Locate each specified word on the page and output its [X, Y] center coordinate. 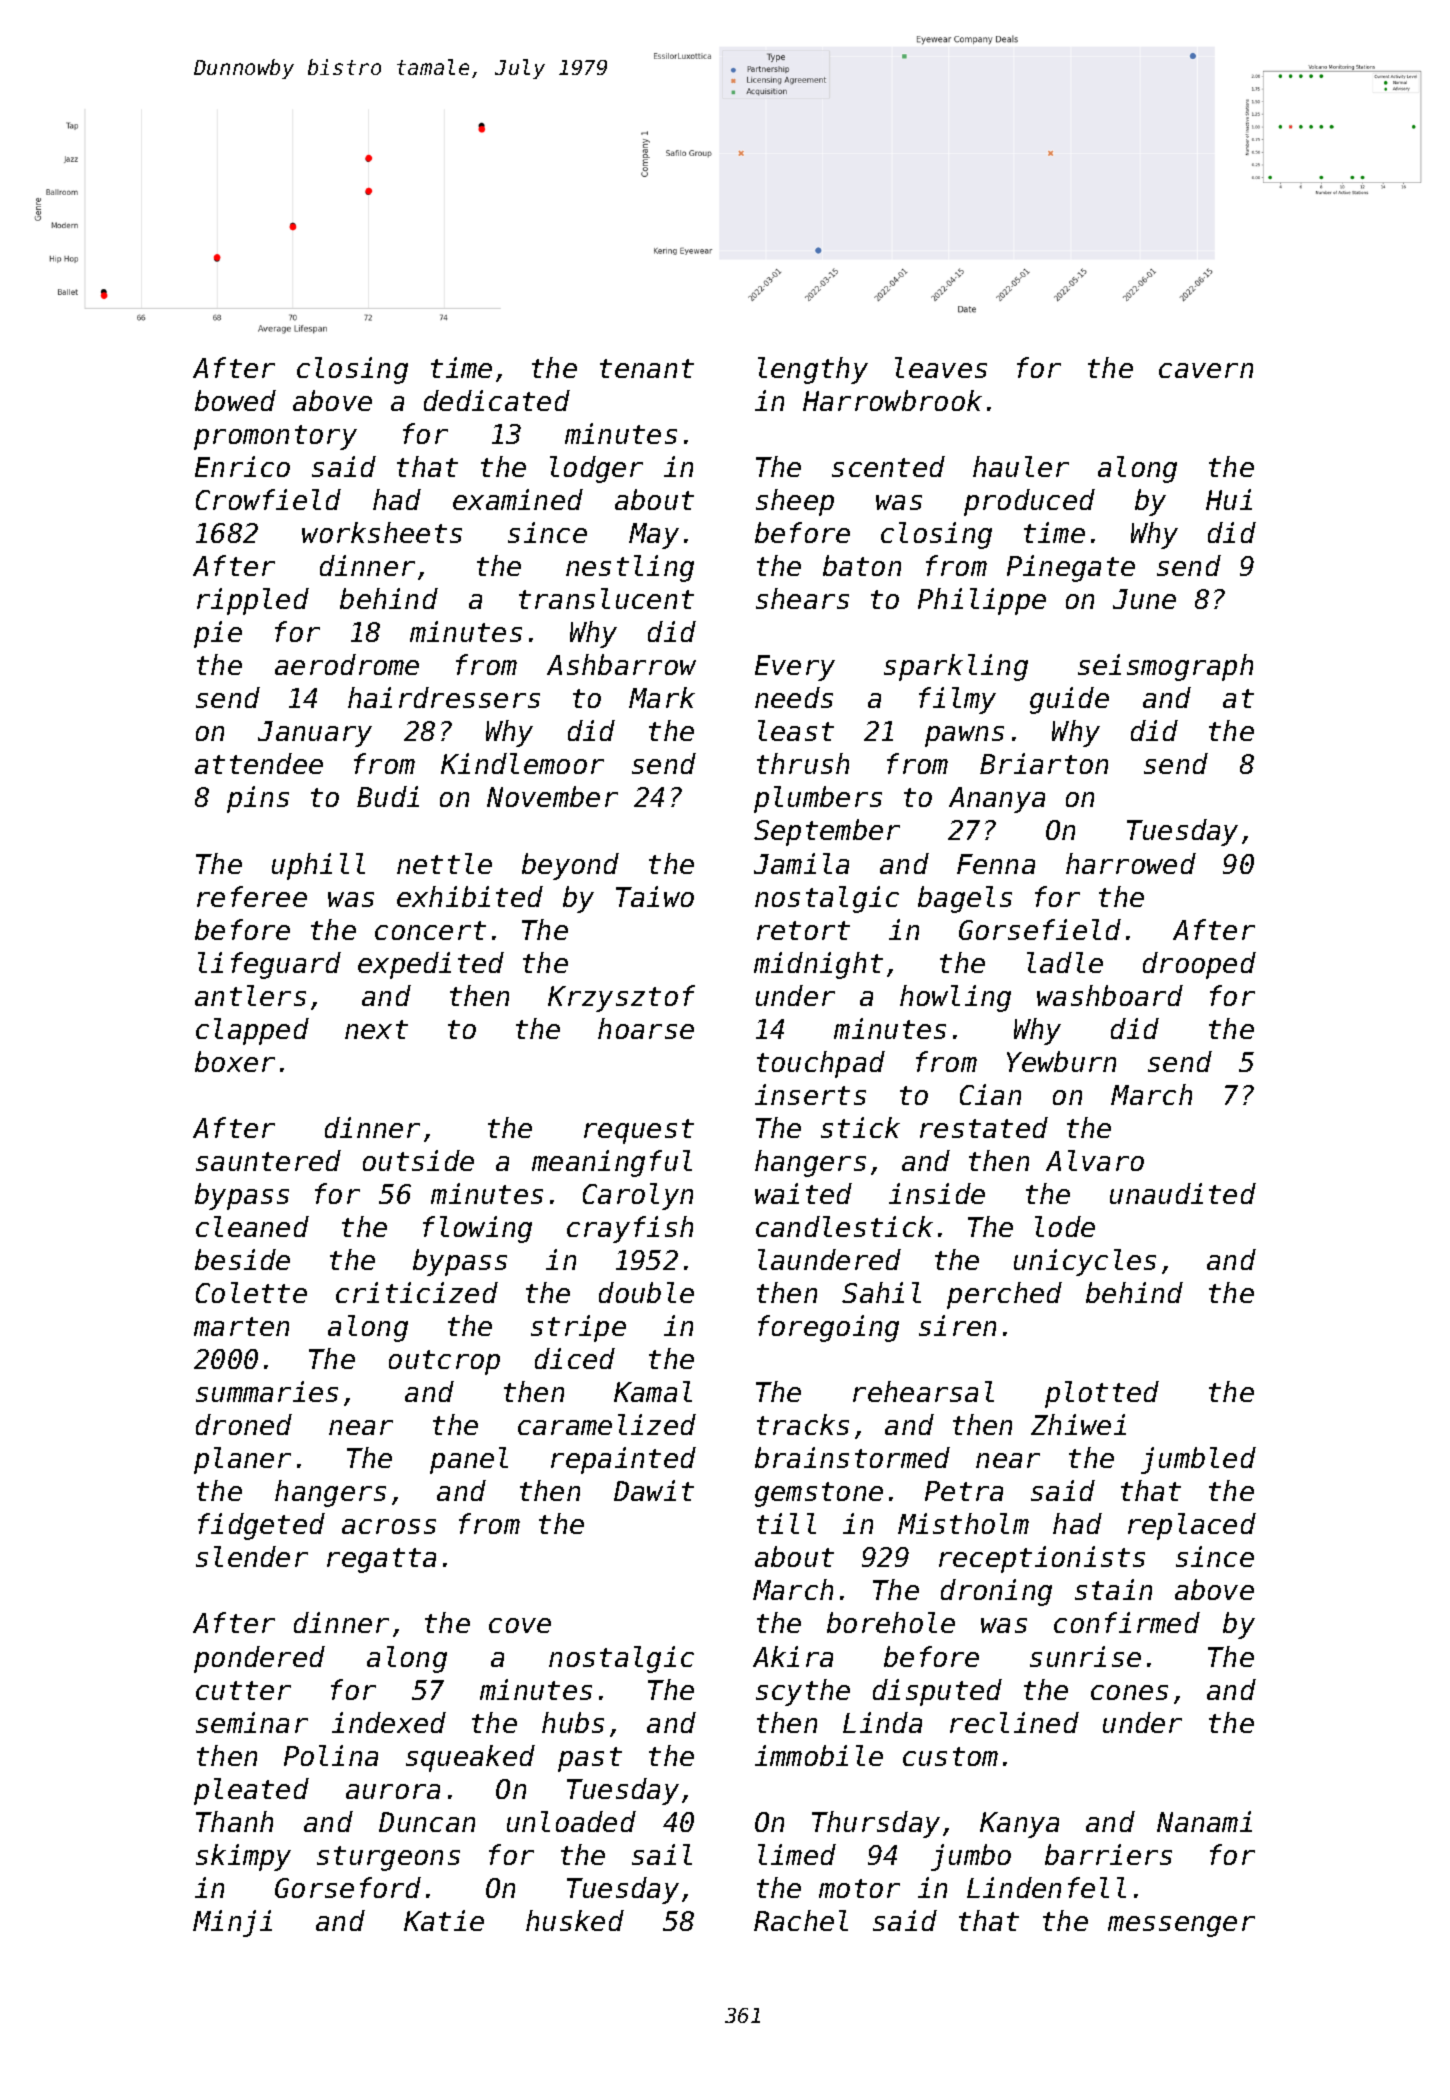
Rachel [801, 1920]
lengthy [813, 370]
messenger [1181, 1926]
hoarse [646, 1028]
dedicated [497, 400]
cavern [1206, 370]
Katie [444, 1920]
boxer [235, 1061]
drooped [1199, 965]
